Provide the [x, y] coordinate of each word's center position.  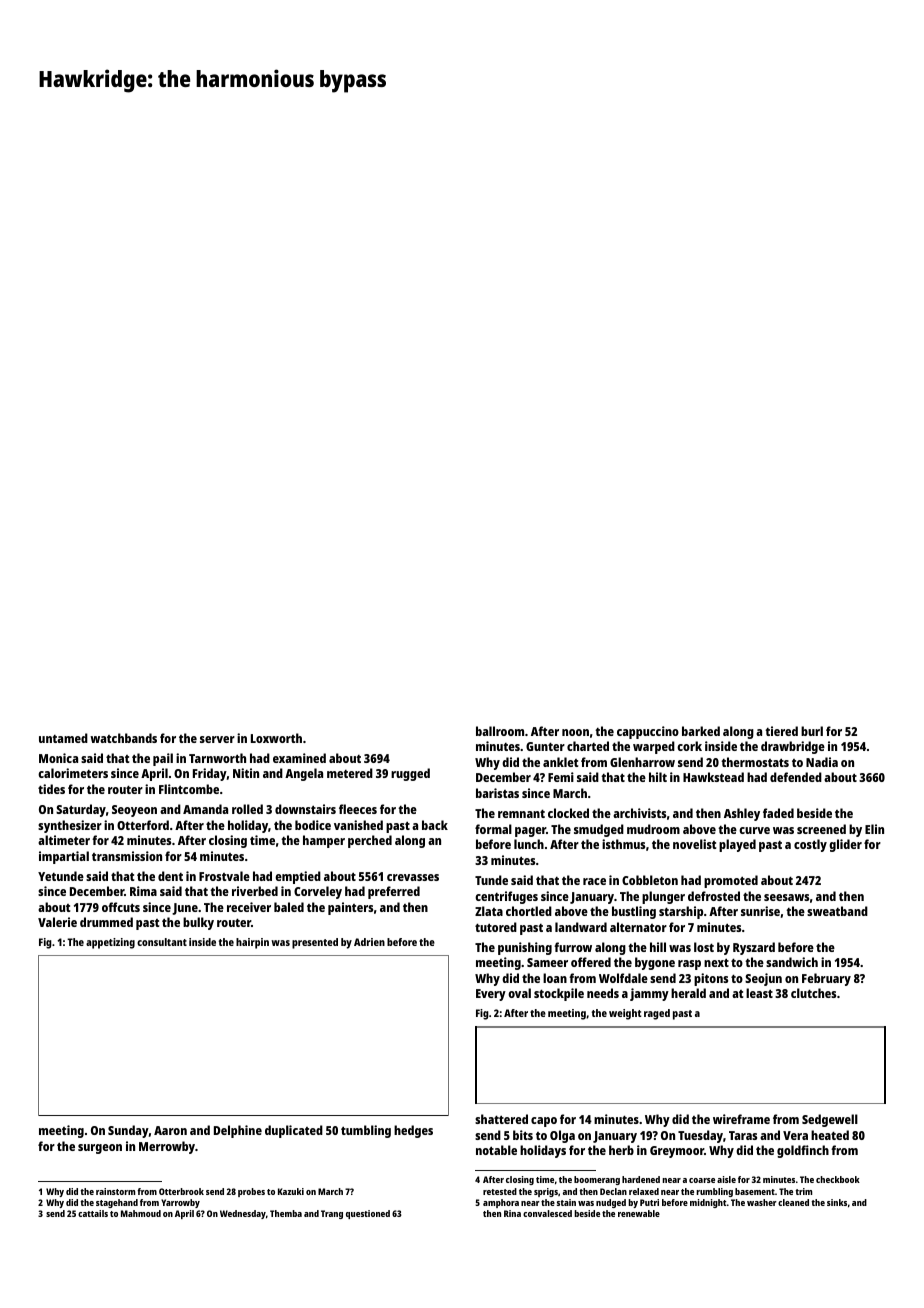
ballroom [500, 731]
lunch [529, 844]
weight [625, 1014]
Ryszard [754, 948]
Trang [332, 1214]
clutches [813, 993]
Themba [286, 1213]
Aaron [170, 1130]
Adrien [369, 942]
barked [701, 731]
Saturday [81, 810]
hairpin [252, 943]
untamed [63, 738]
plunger [663, 897]
